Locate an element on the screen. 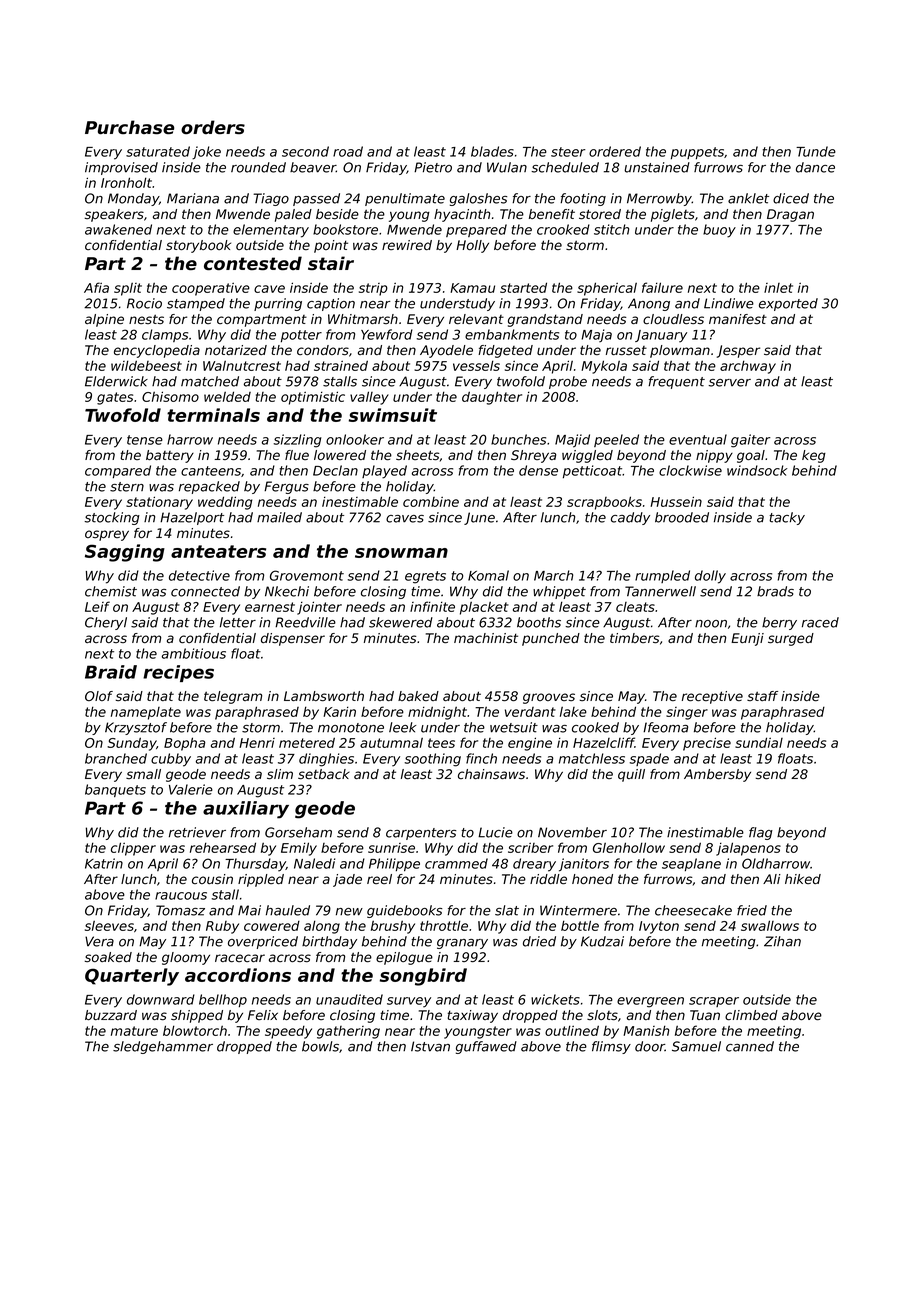 The image size is (924, 1308). Olof is located at coordinates (99, 696).
